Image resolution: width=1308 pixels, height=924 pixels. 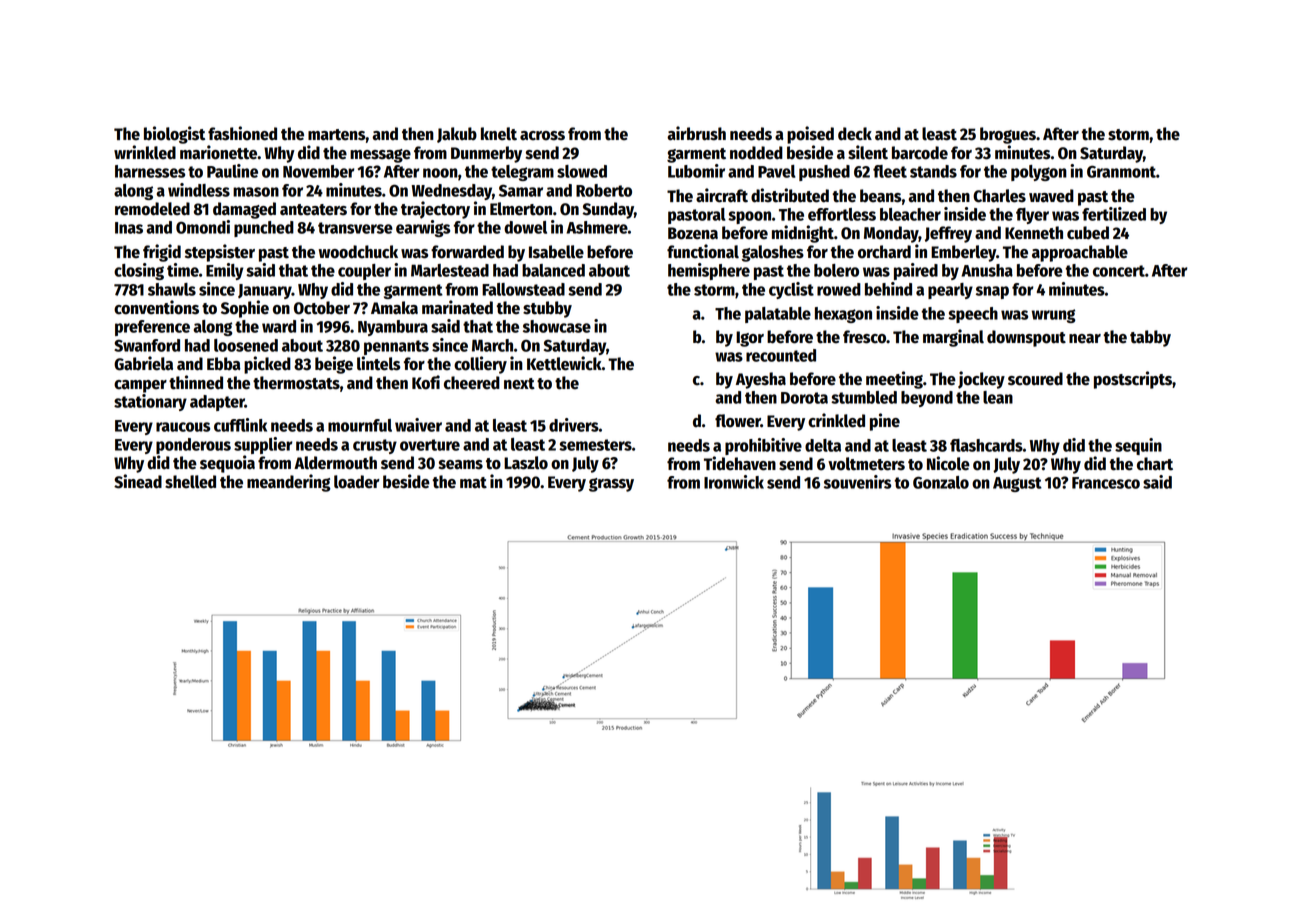 I want to click on slowed, so click(x=582, y=171).
